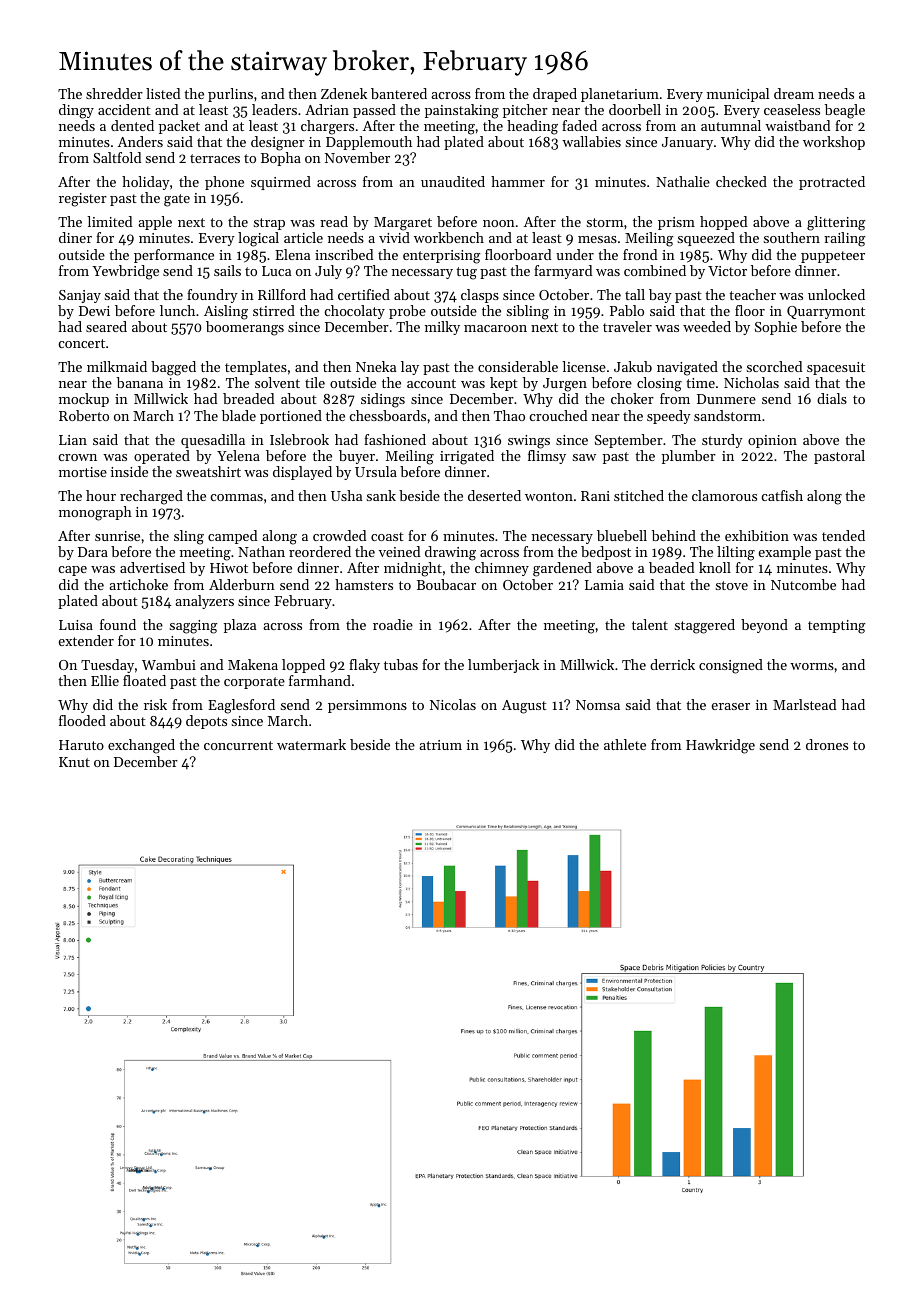 The width and height of the document is (924, 1308). I want to click on shredder, so click(114, 93).
